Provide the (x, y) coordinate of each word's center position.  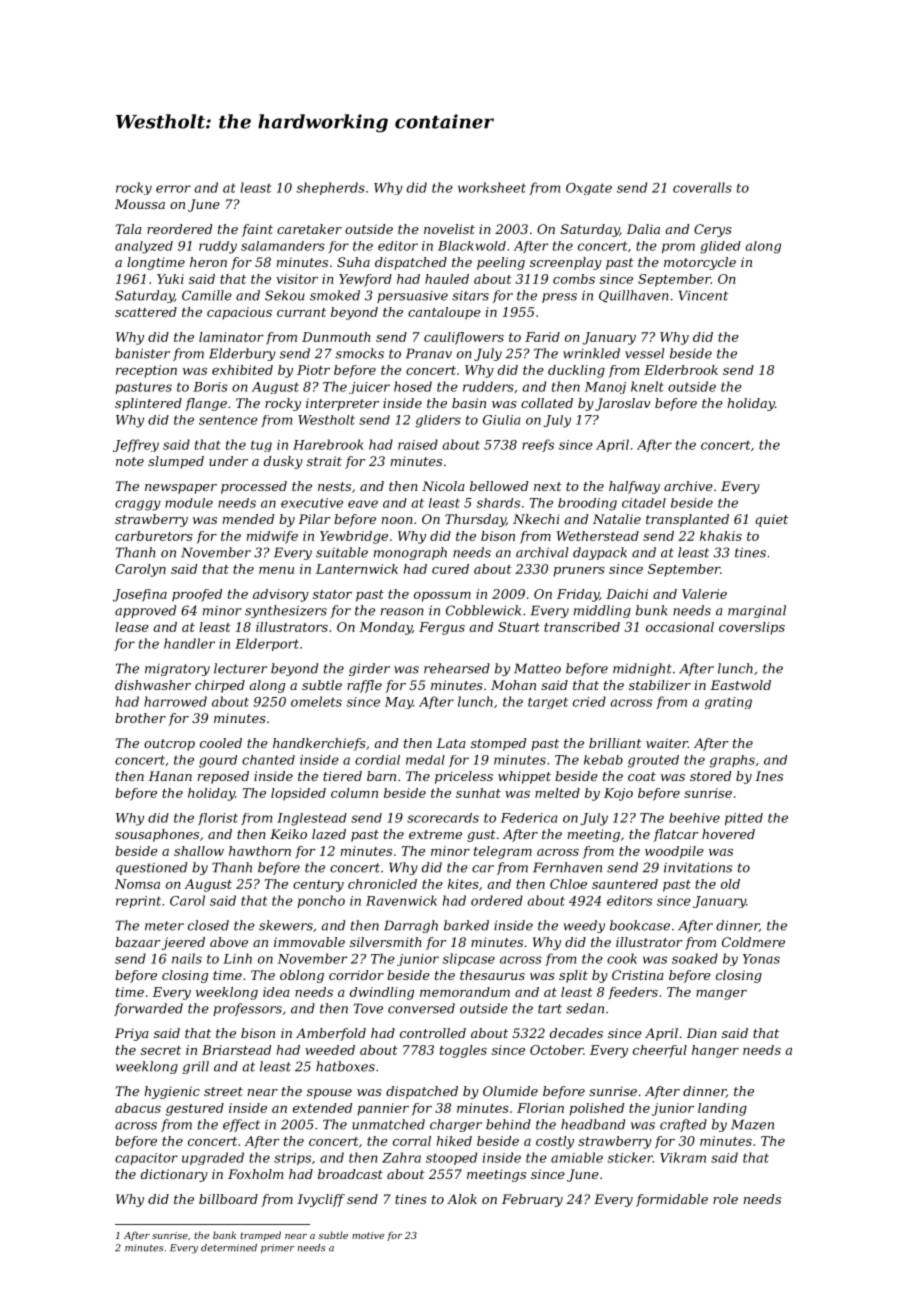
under (228, 461)
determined (229, 1248)
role (725, 1199)
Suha (353, 262)
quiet (771, 520)
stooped (451, 1158)
